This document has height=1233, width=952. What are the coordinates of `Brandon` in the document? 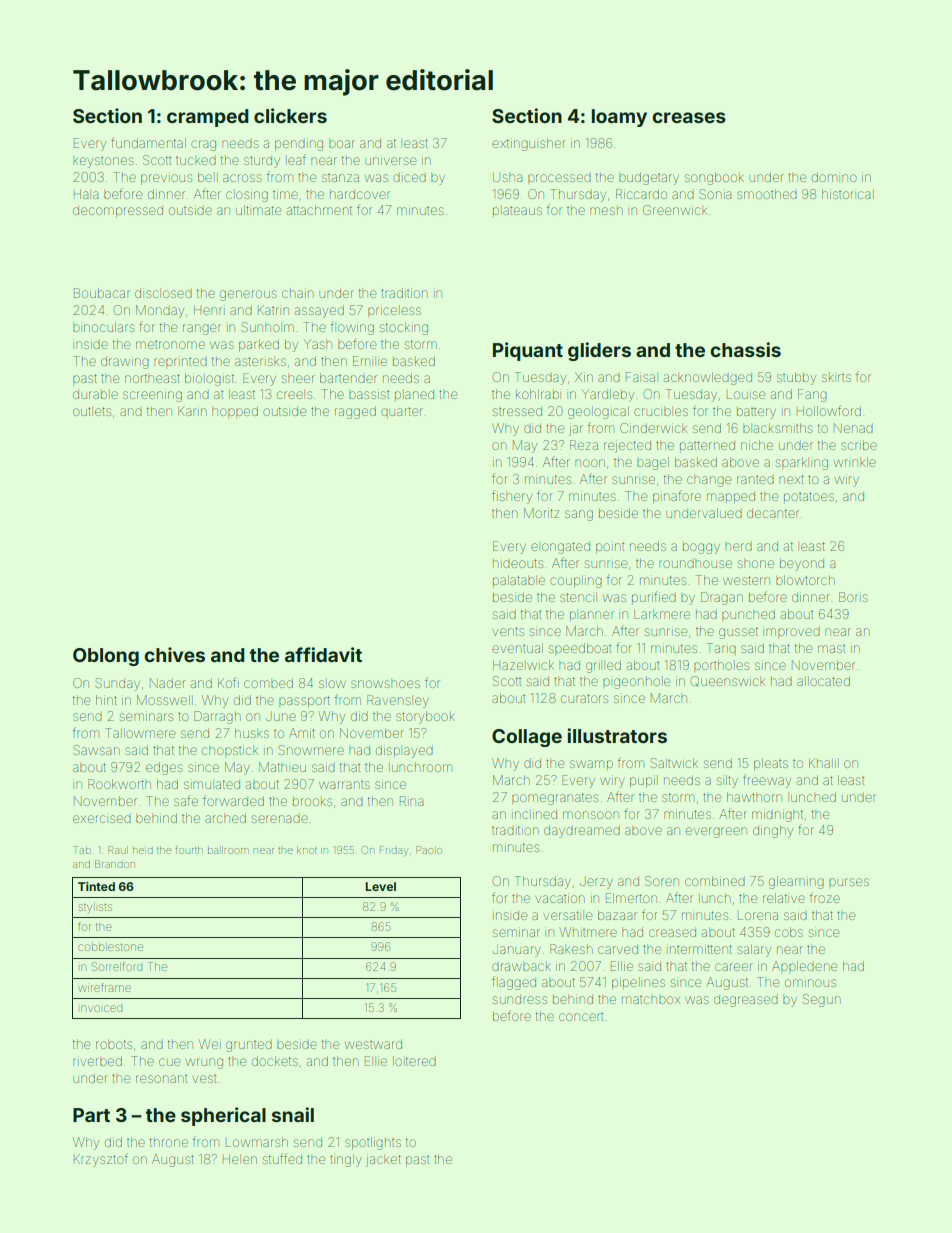 It's located at (115, 864).
